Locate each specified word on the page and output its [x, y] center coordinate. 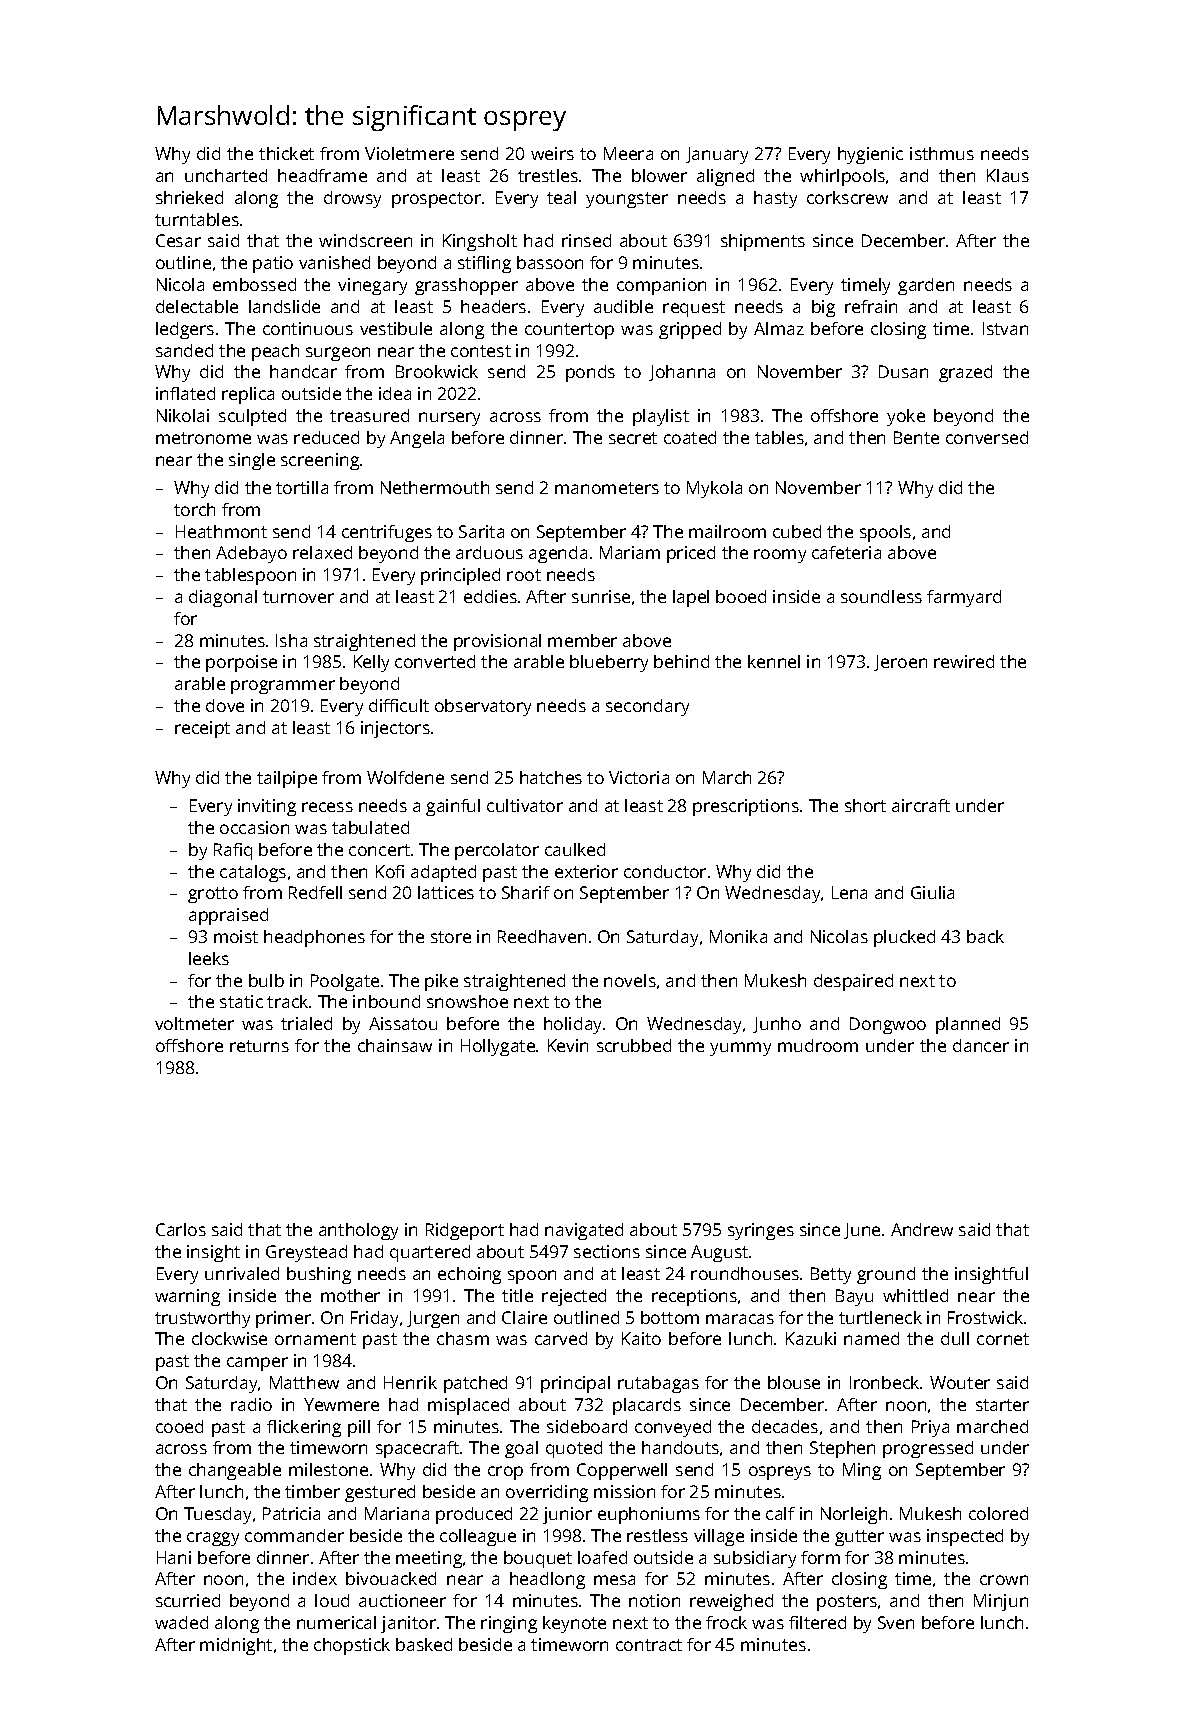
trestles [548, 175]
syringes [761, 1231]
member [582, 640]
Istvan [1005, 328]
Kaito [641, 1338]
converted [435, 661]
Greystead [306, 1253]
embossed [254, 284]
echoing [469, 1275]
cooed [179, 1426]
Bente [916, 437]
